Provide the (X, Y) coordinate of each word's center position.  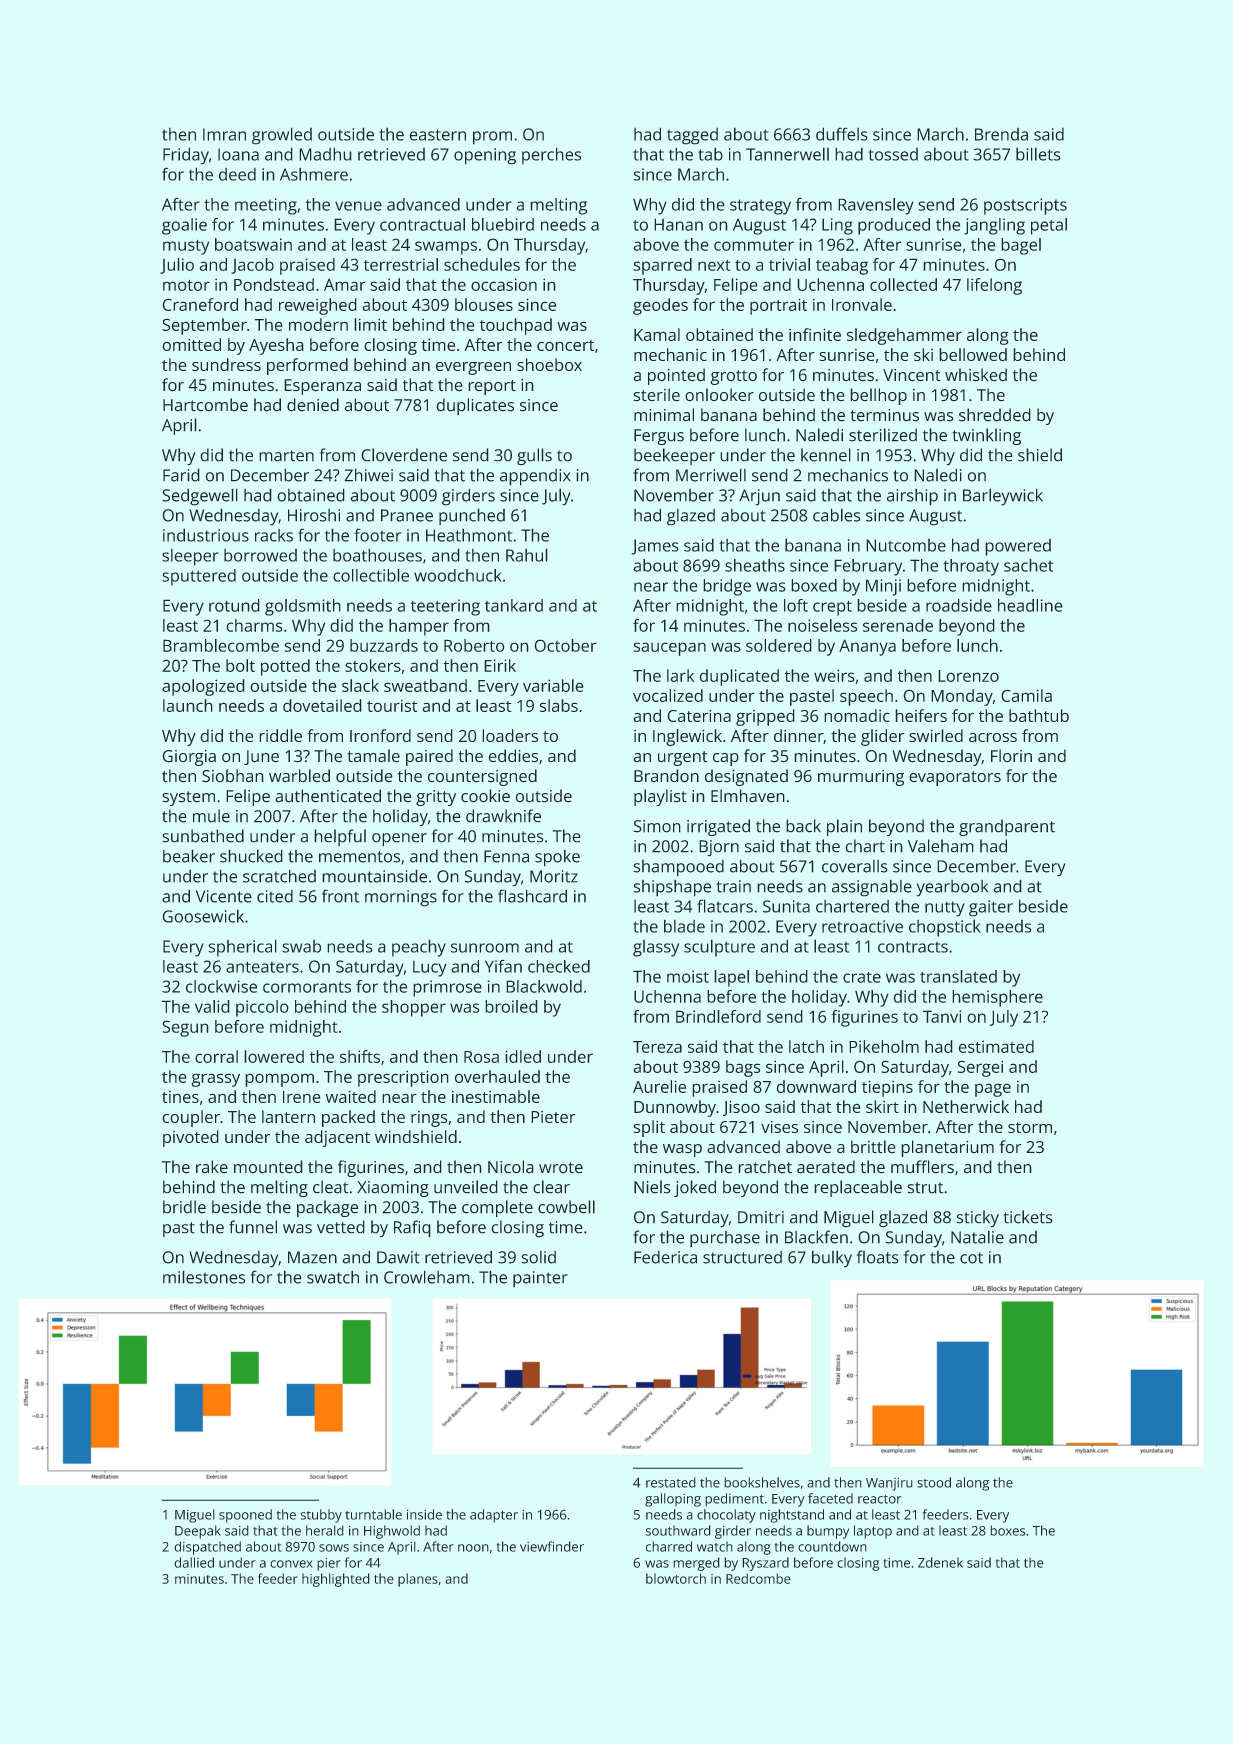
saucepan (670, 649)
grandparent (1007, 827)
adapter (494, 1516)
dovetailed (322, 705)
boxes (1008, 1530)
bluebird (503, 224)
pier (329, 1564)
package (327, 1208)
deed (237, 174)
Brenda (1001, 134)
